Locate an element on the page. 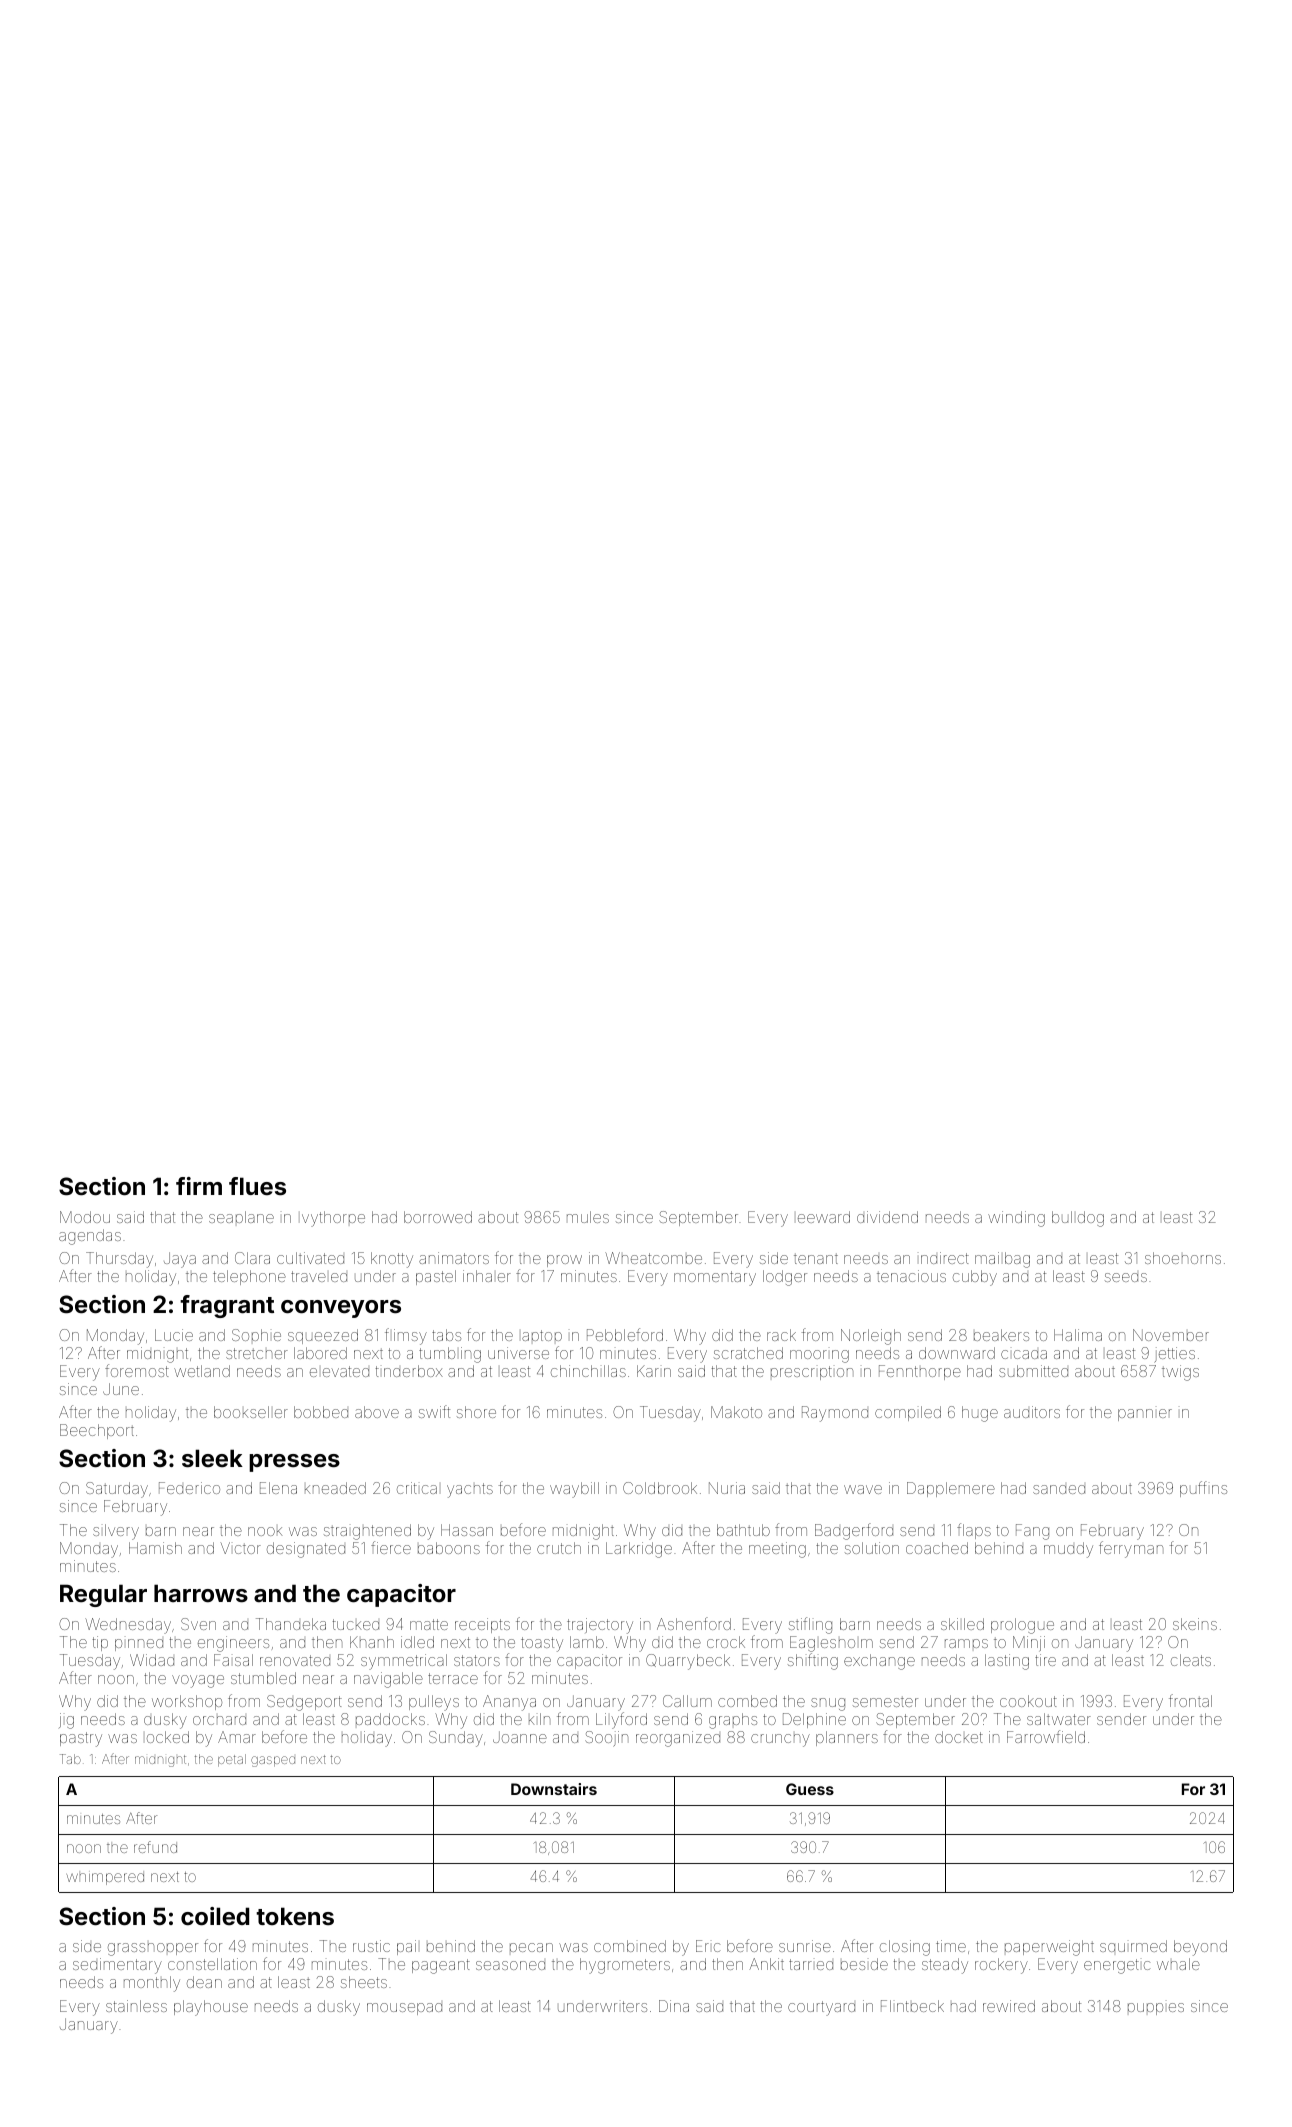 This image has width=1292, height=2127. Ashenford is located at coordinates (694, 1623).
